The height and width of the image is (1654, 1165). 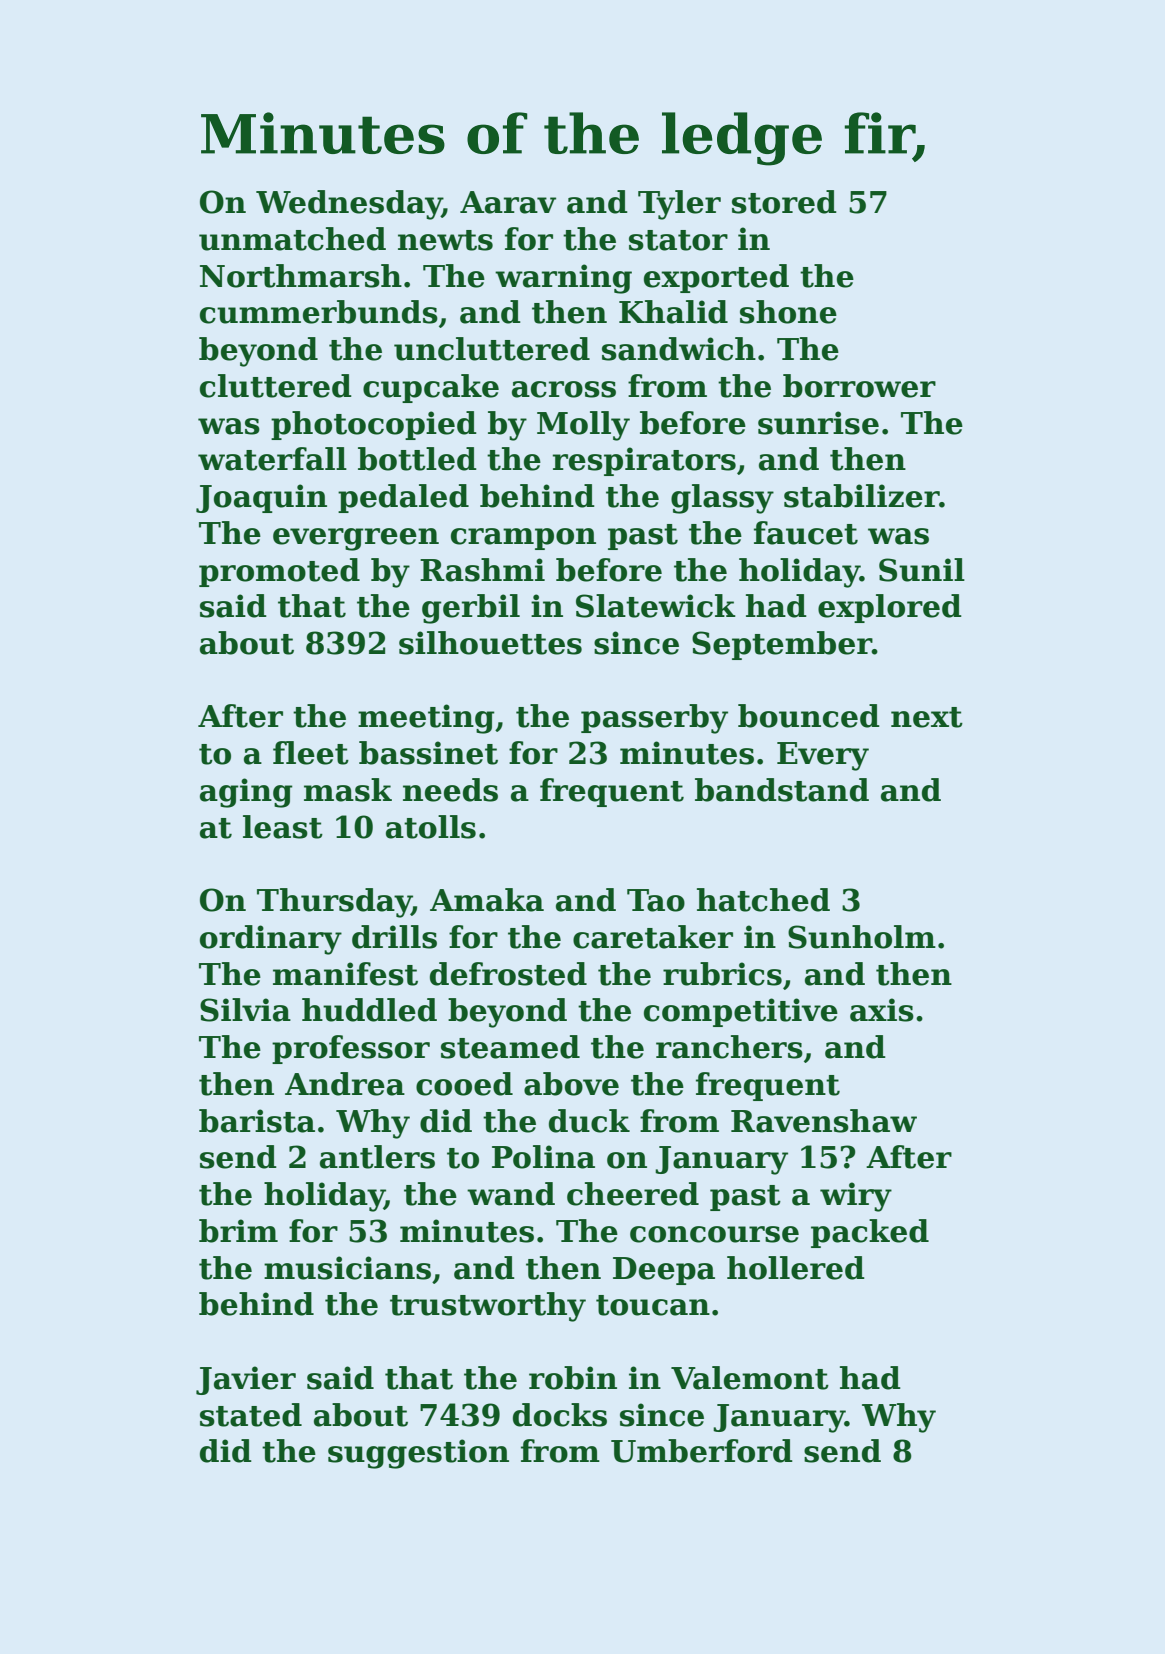 I want to click on promoted, so click(x=279, y=572).
